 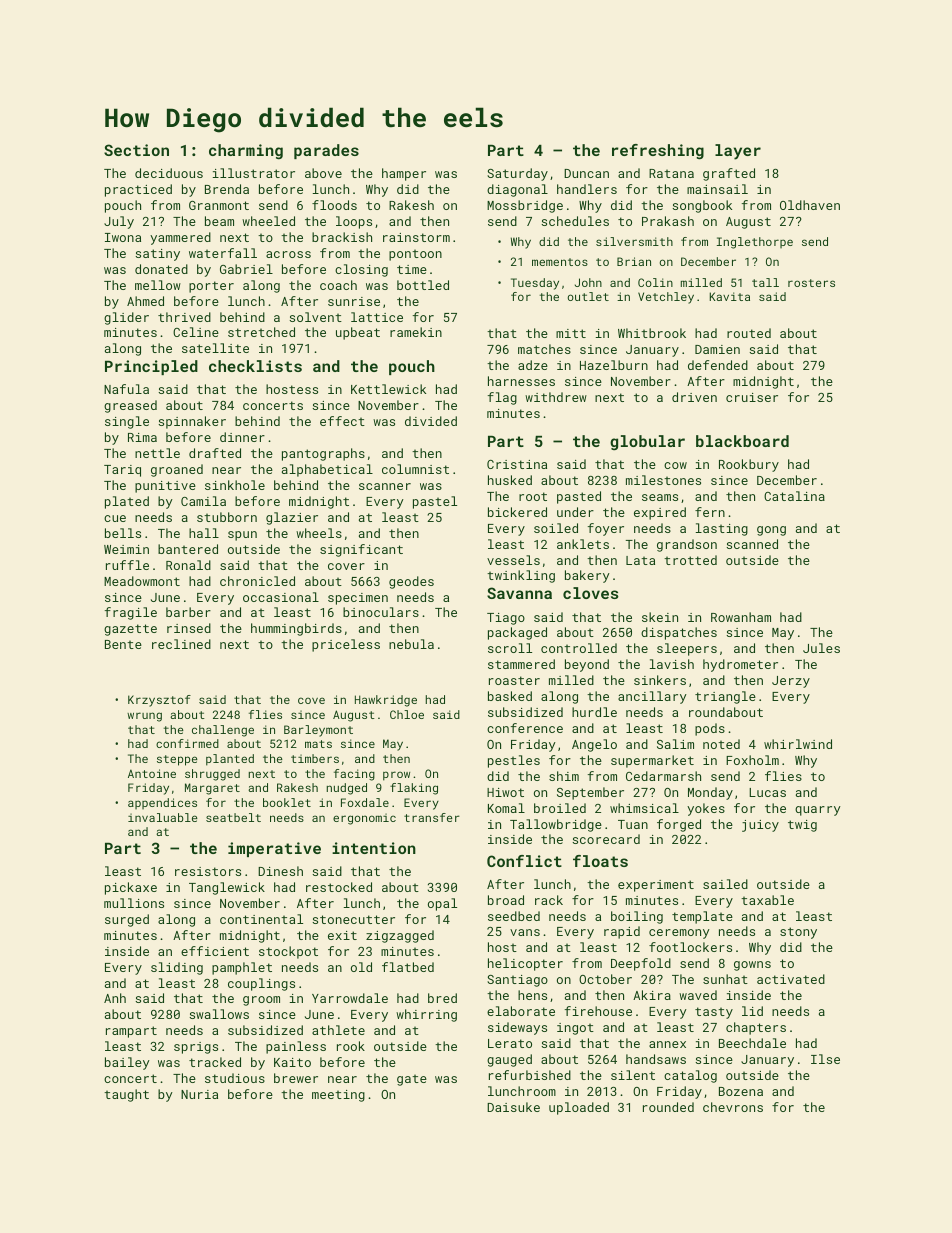 I want to click on donated, so click(x=161, y=269).
